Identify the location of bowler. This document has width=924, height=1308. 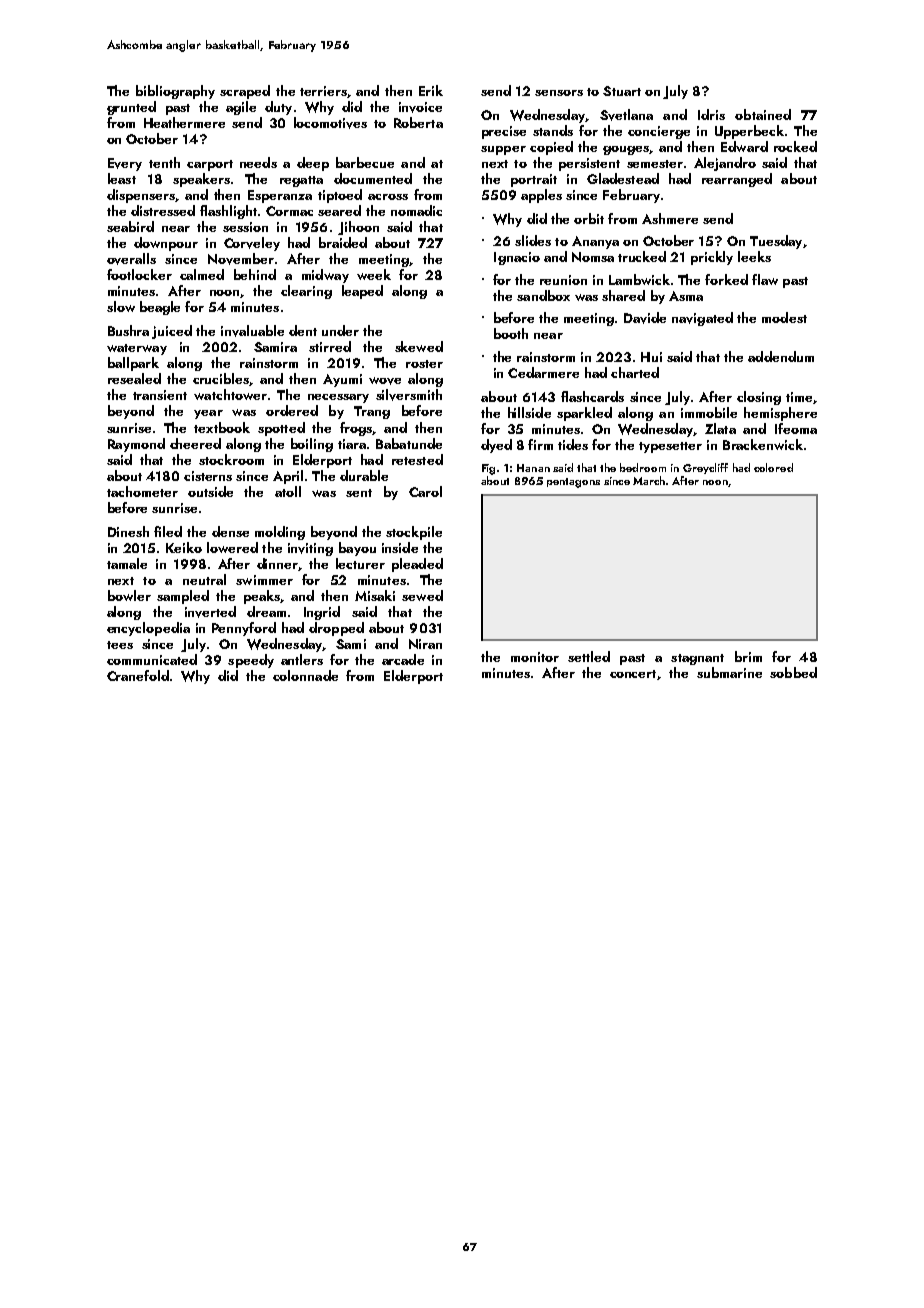
(129, 595).
